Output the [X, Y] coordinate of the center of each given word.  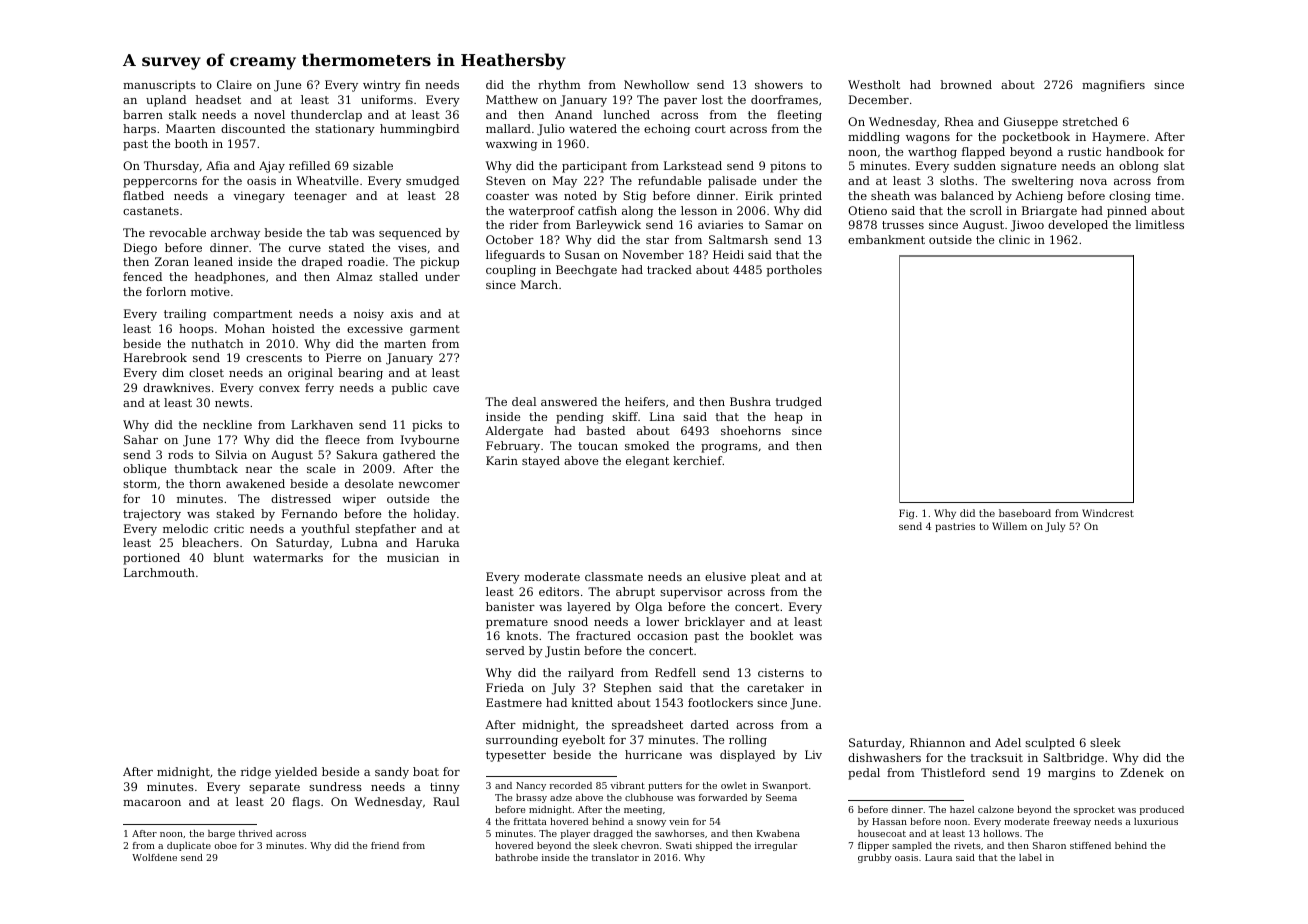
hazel [962, 809]
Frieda [505, 687]
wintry [382, 86]
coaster [507, 196]
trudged [799, 403]
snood [571, 621]
